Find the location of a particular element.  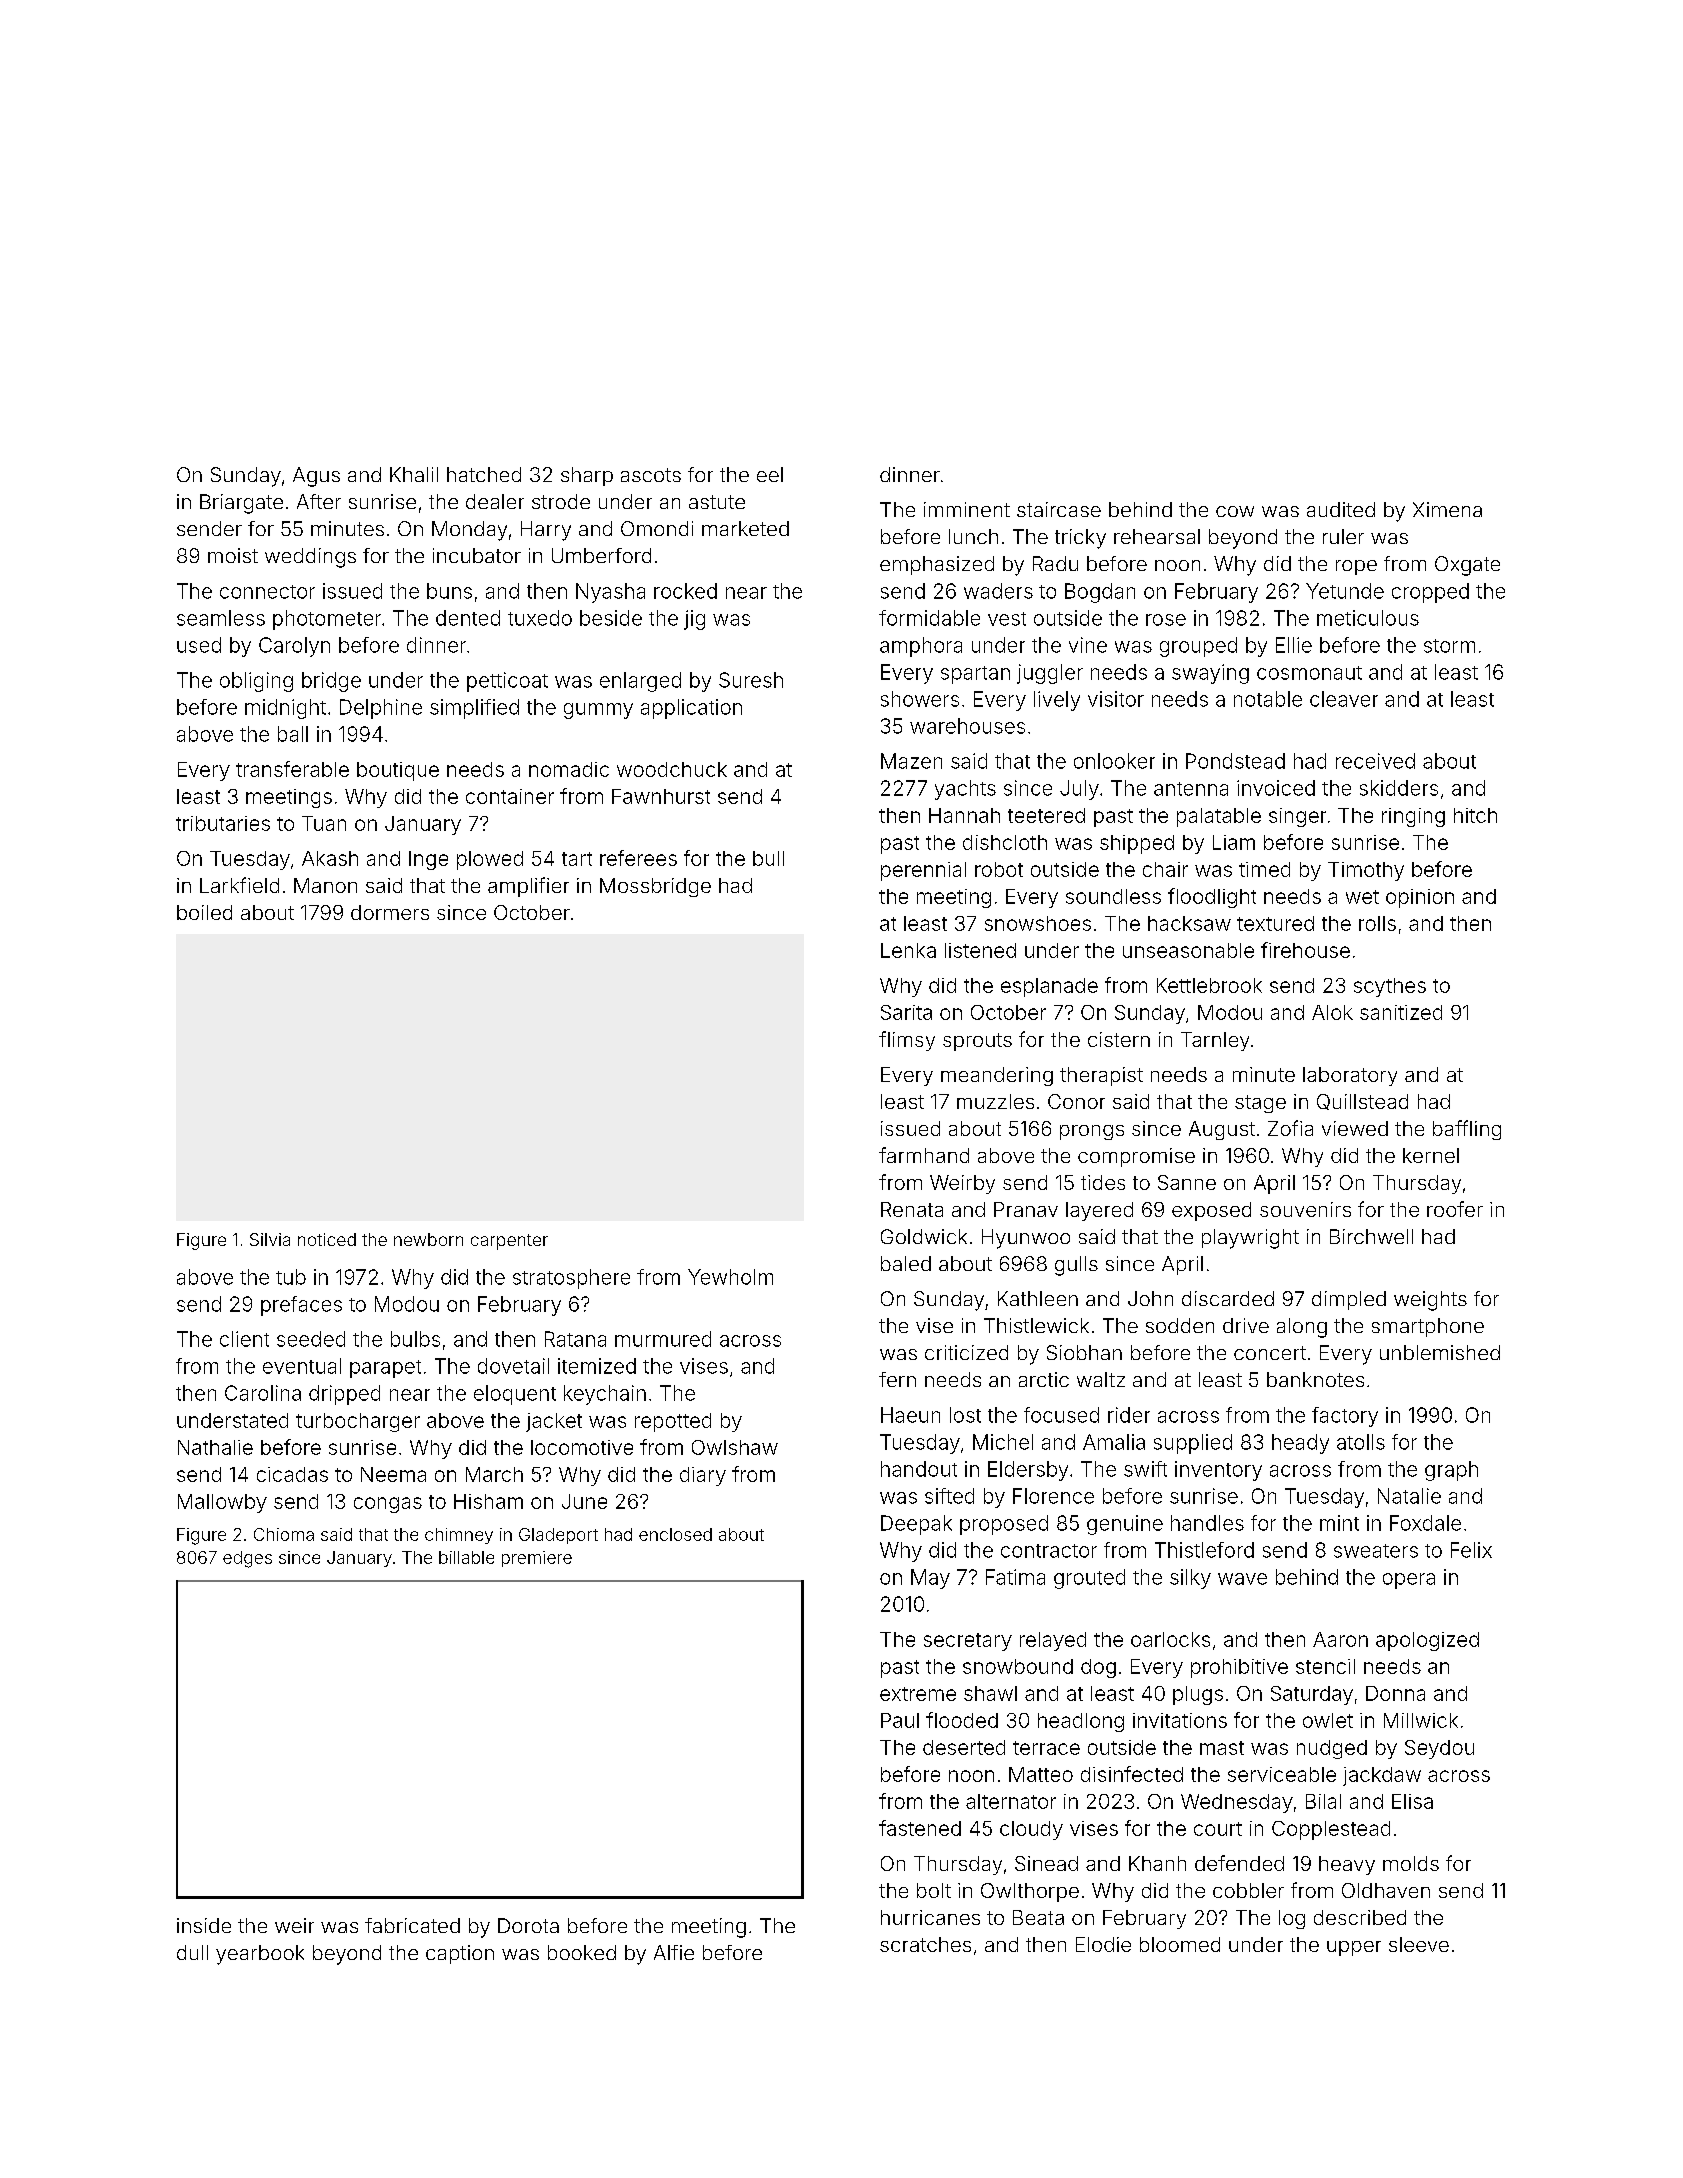

apologized is located at coordinates (1427, 1641).
